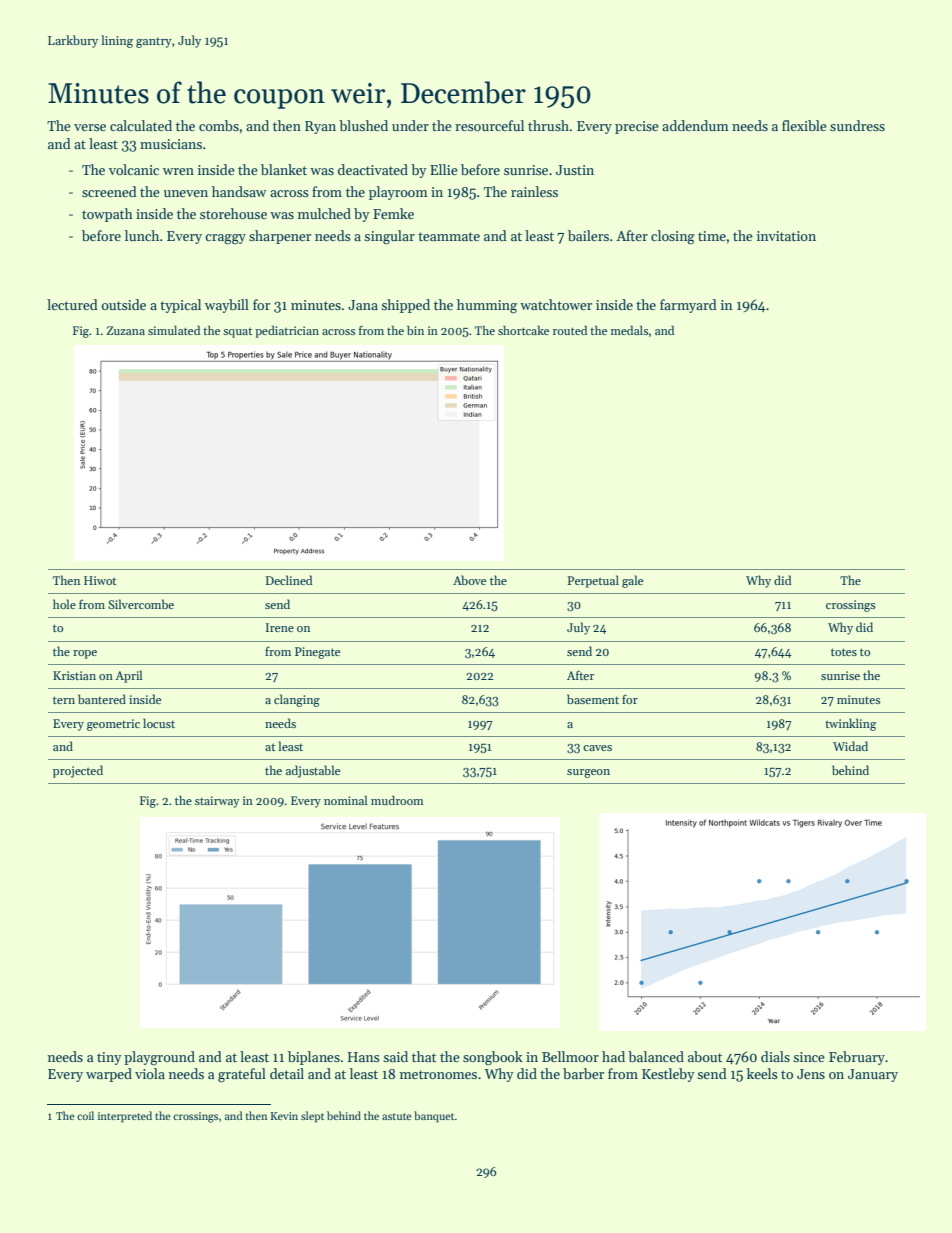  What do you see at coordinates (489, 125) in the page?
I see `resourceful` at bounding box center [489, 125].
